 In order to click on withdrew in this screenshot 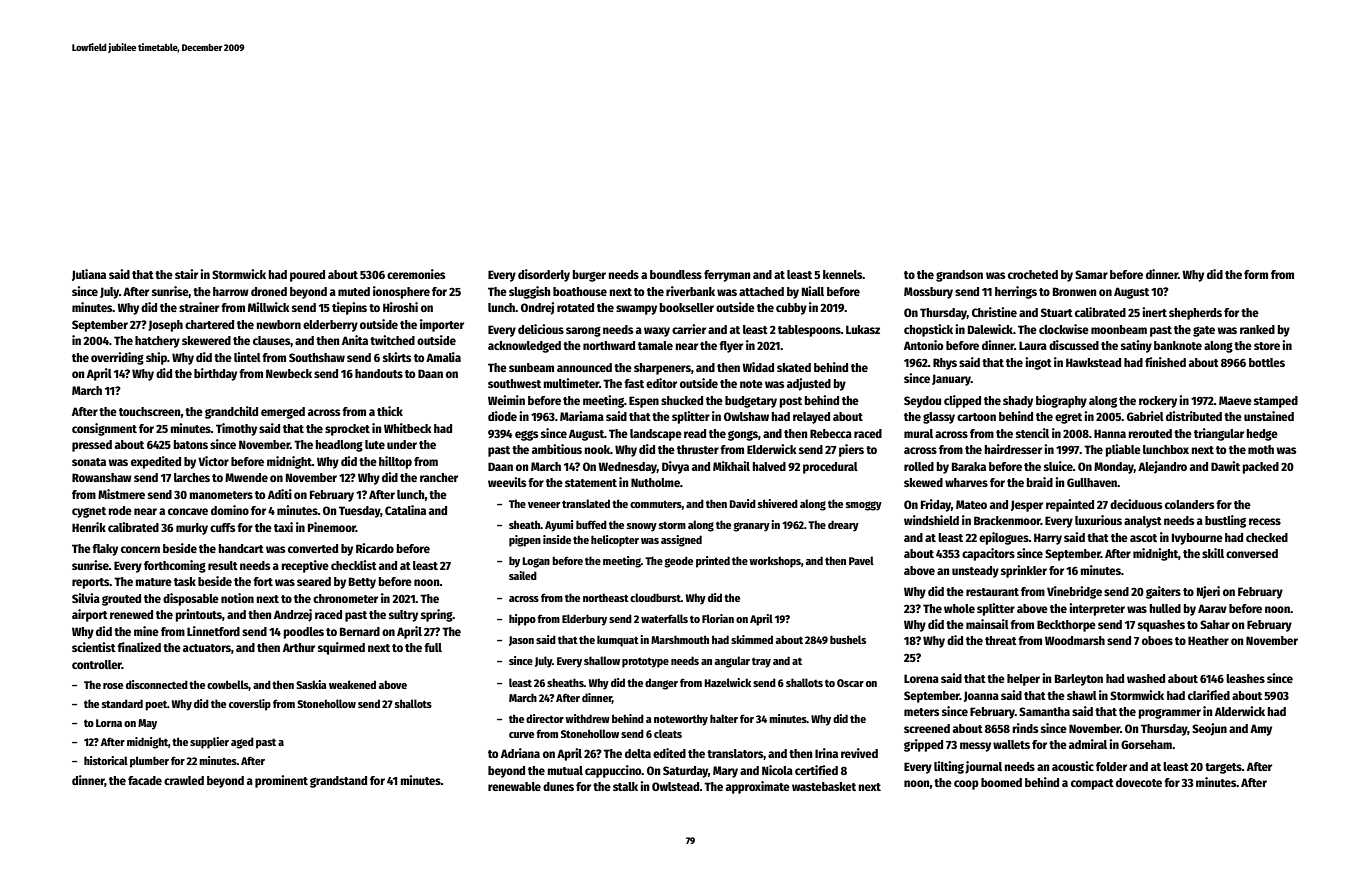, I will do `click(587, 718)`.
